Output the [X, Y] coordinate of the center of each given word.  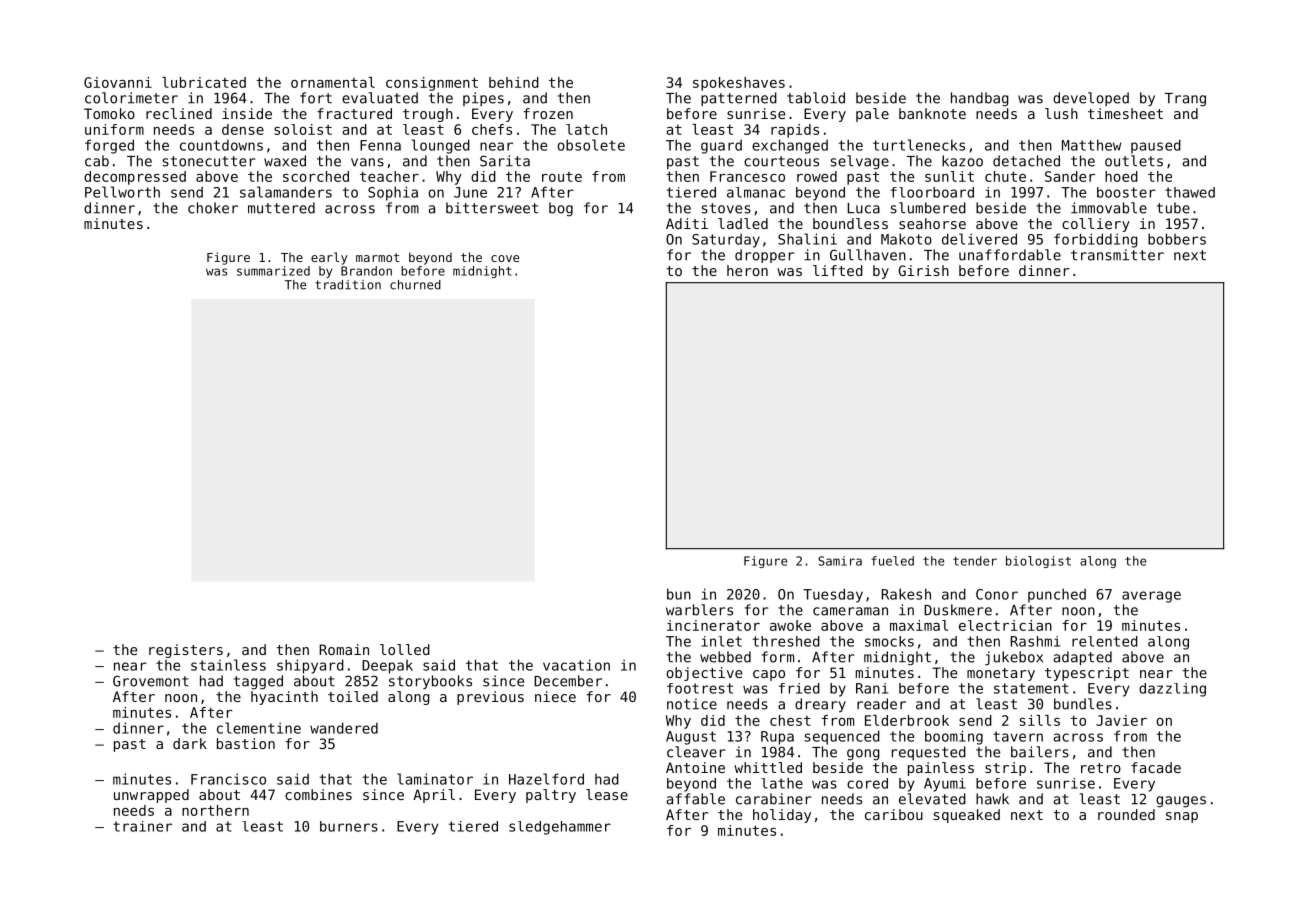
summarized [273, 271]
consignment [432, 84]
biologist [1038, 562]
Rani [872, 688]
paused [1156, 146]
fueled [892, 561]
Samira [840, 561]
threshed [786, 641]
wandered [344, 728]
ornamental [333, 82]
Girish [923, 270]
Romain [344, 649]
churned [415, 285]
